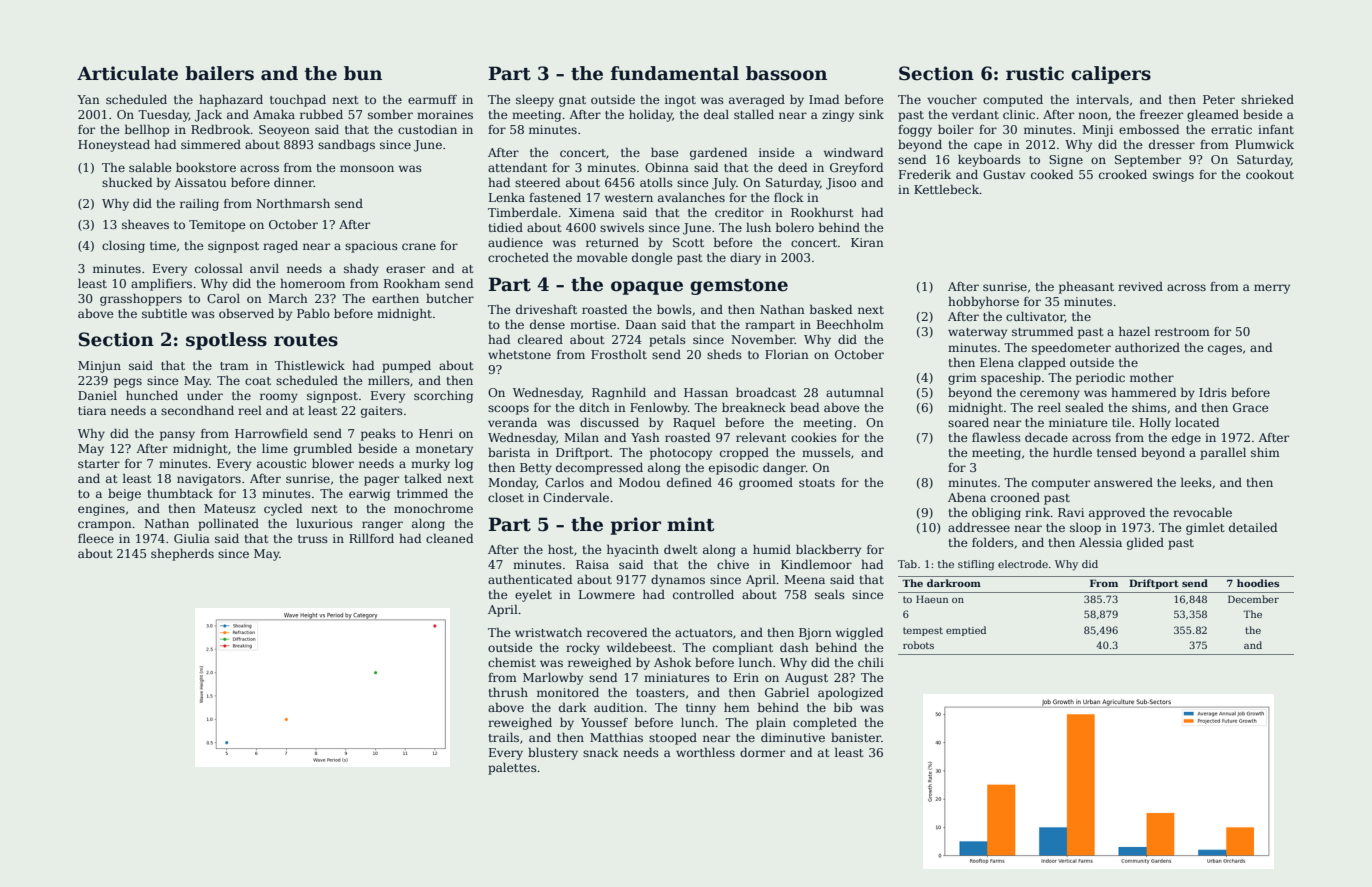 This page has height=887, width=1372. I want to click on Kiran, so click(867, 242).
